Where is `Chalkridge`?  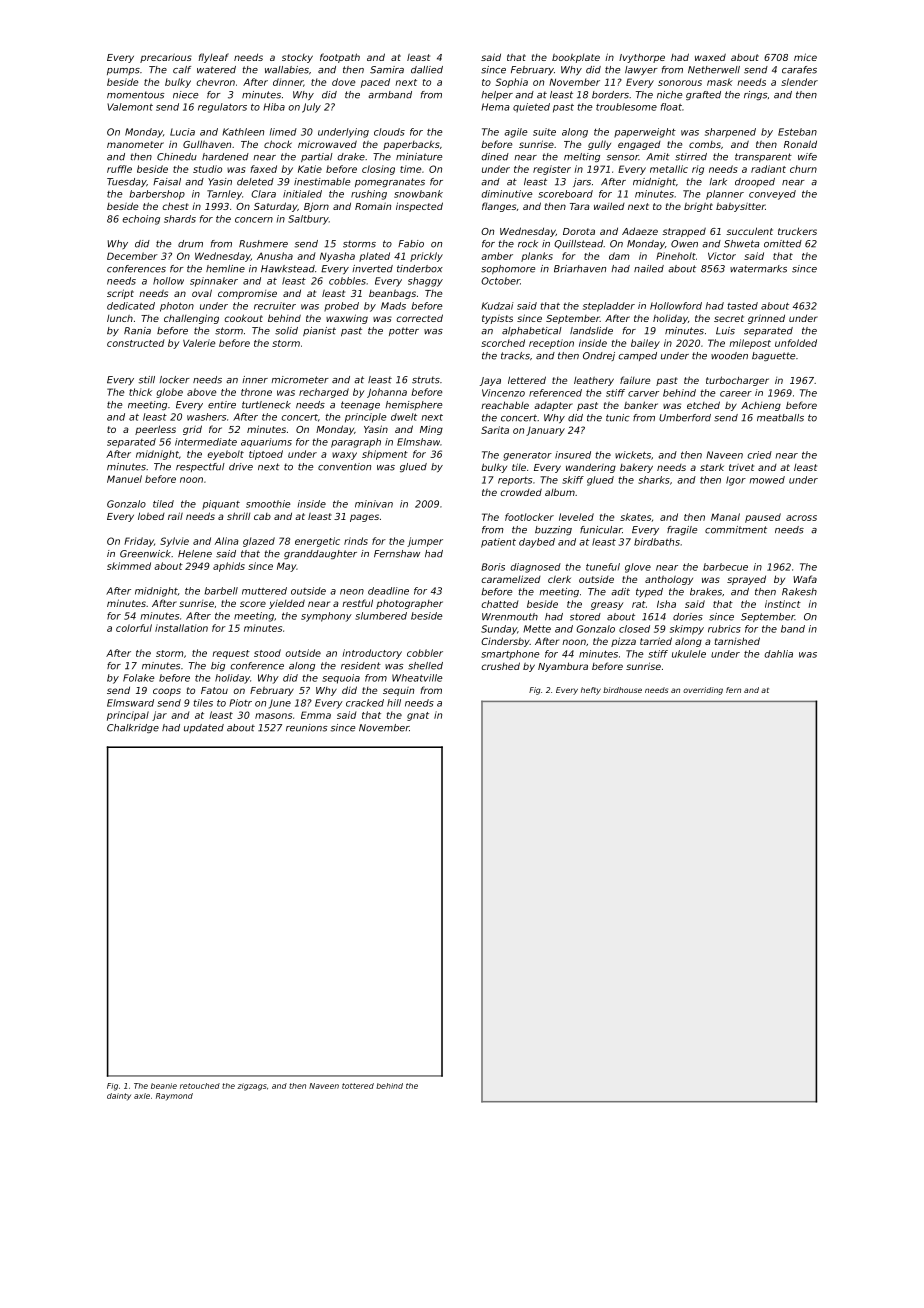 Chalkridge is located at coordinates (133, 728).
